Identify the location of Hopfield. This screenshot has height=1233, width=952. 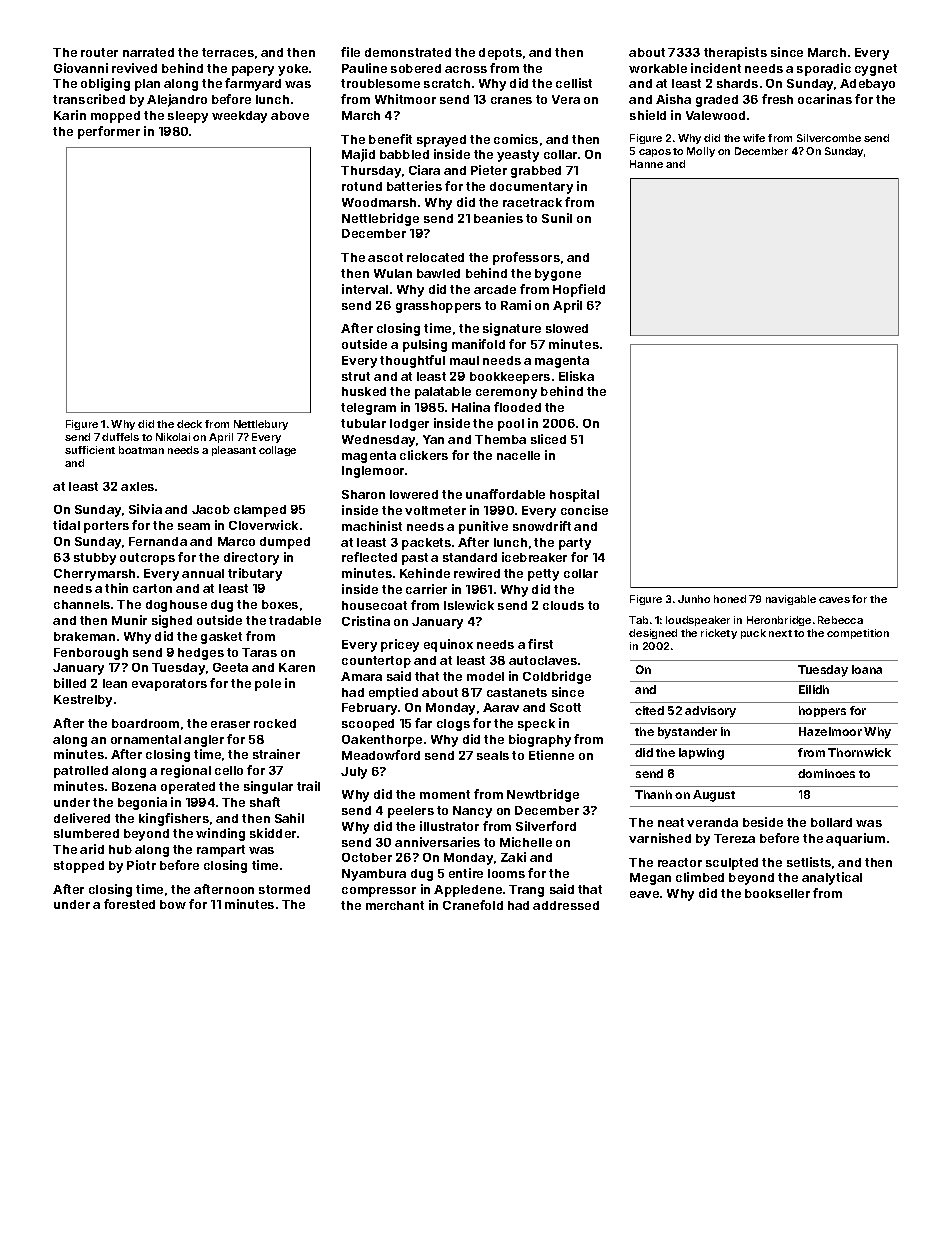
(579, 290).
